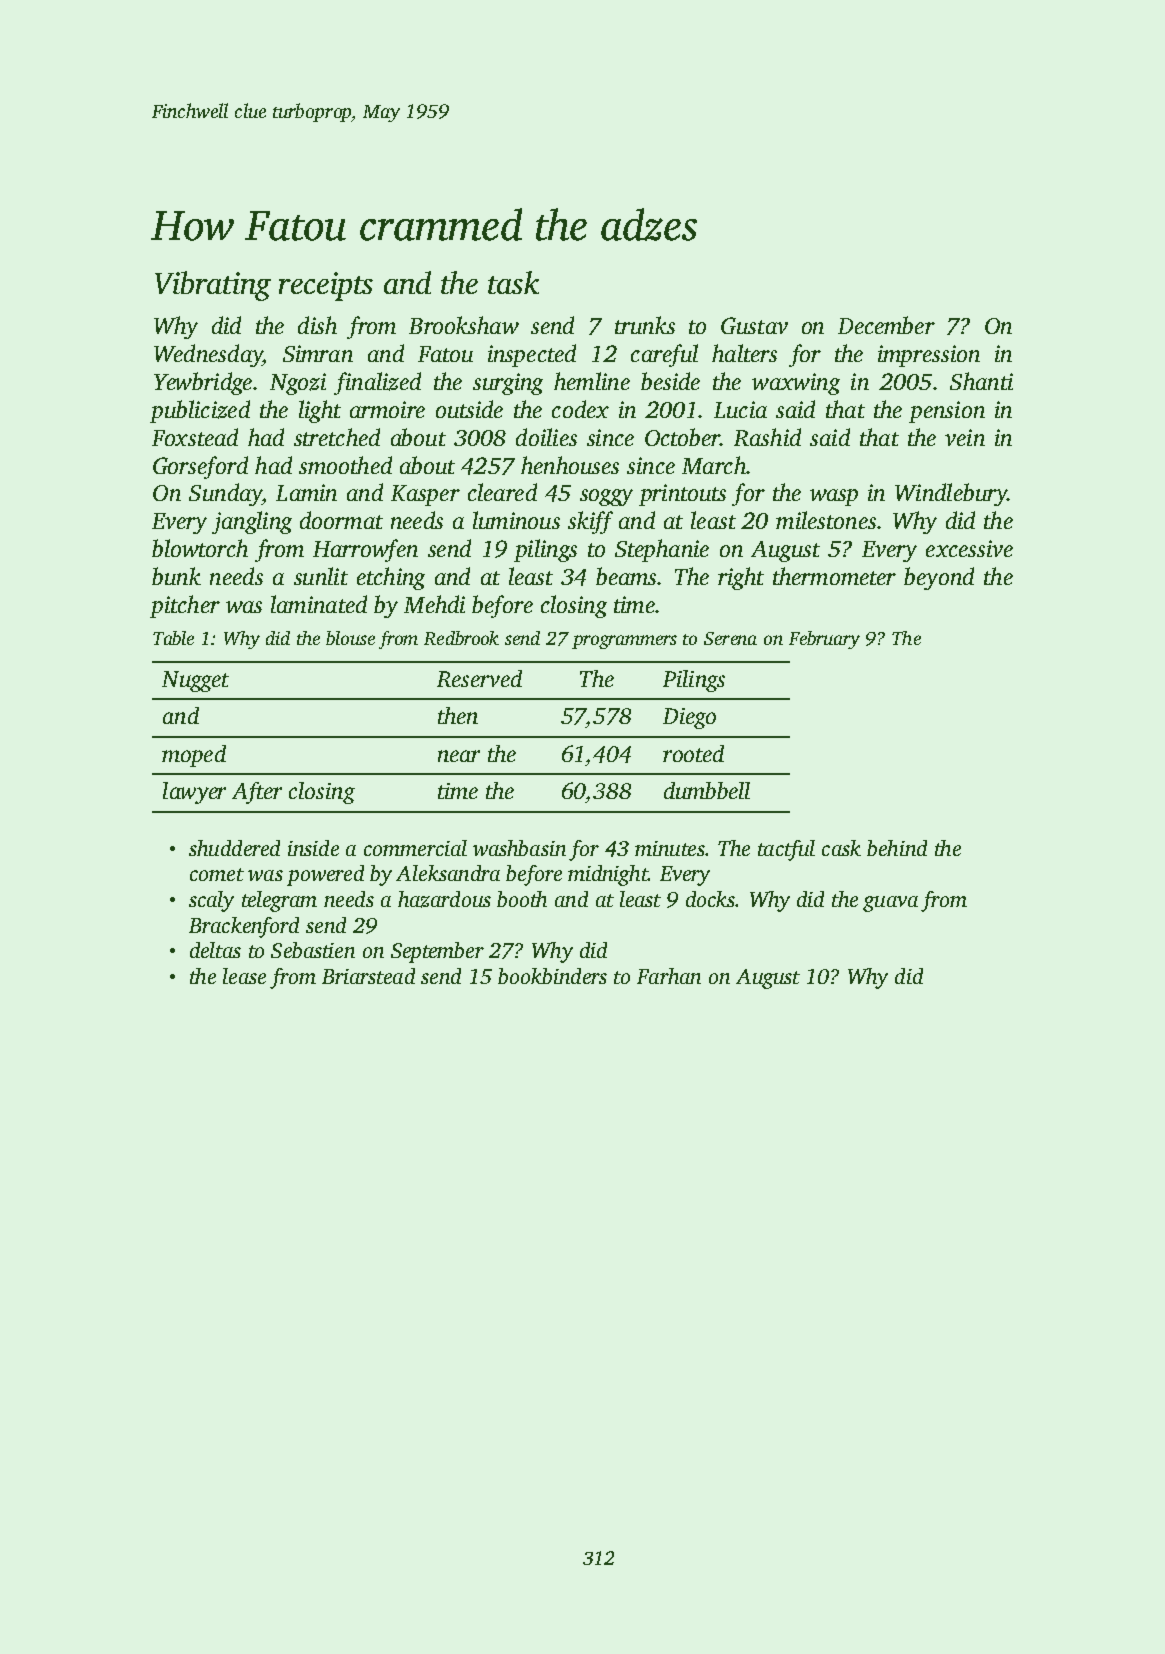 The height and width of the page is (1654, 1165). Describe the element at coordinates (208, 355) in the page. I see `Wednesday` at that location.
